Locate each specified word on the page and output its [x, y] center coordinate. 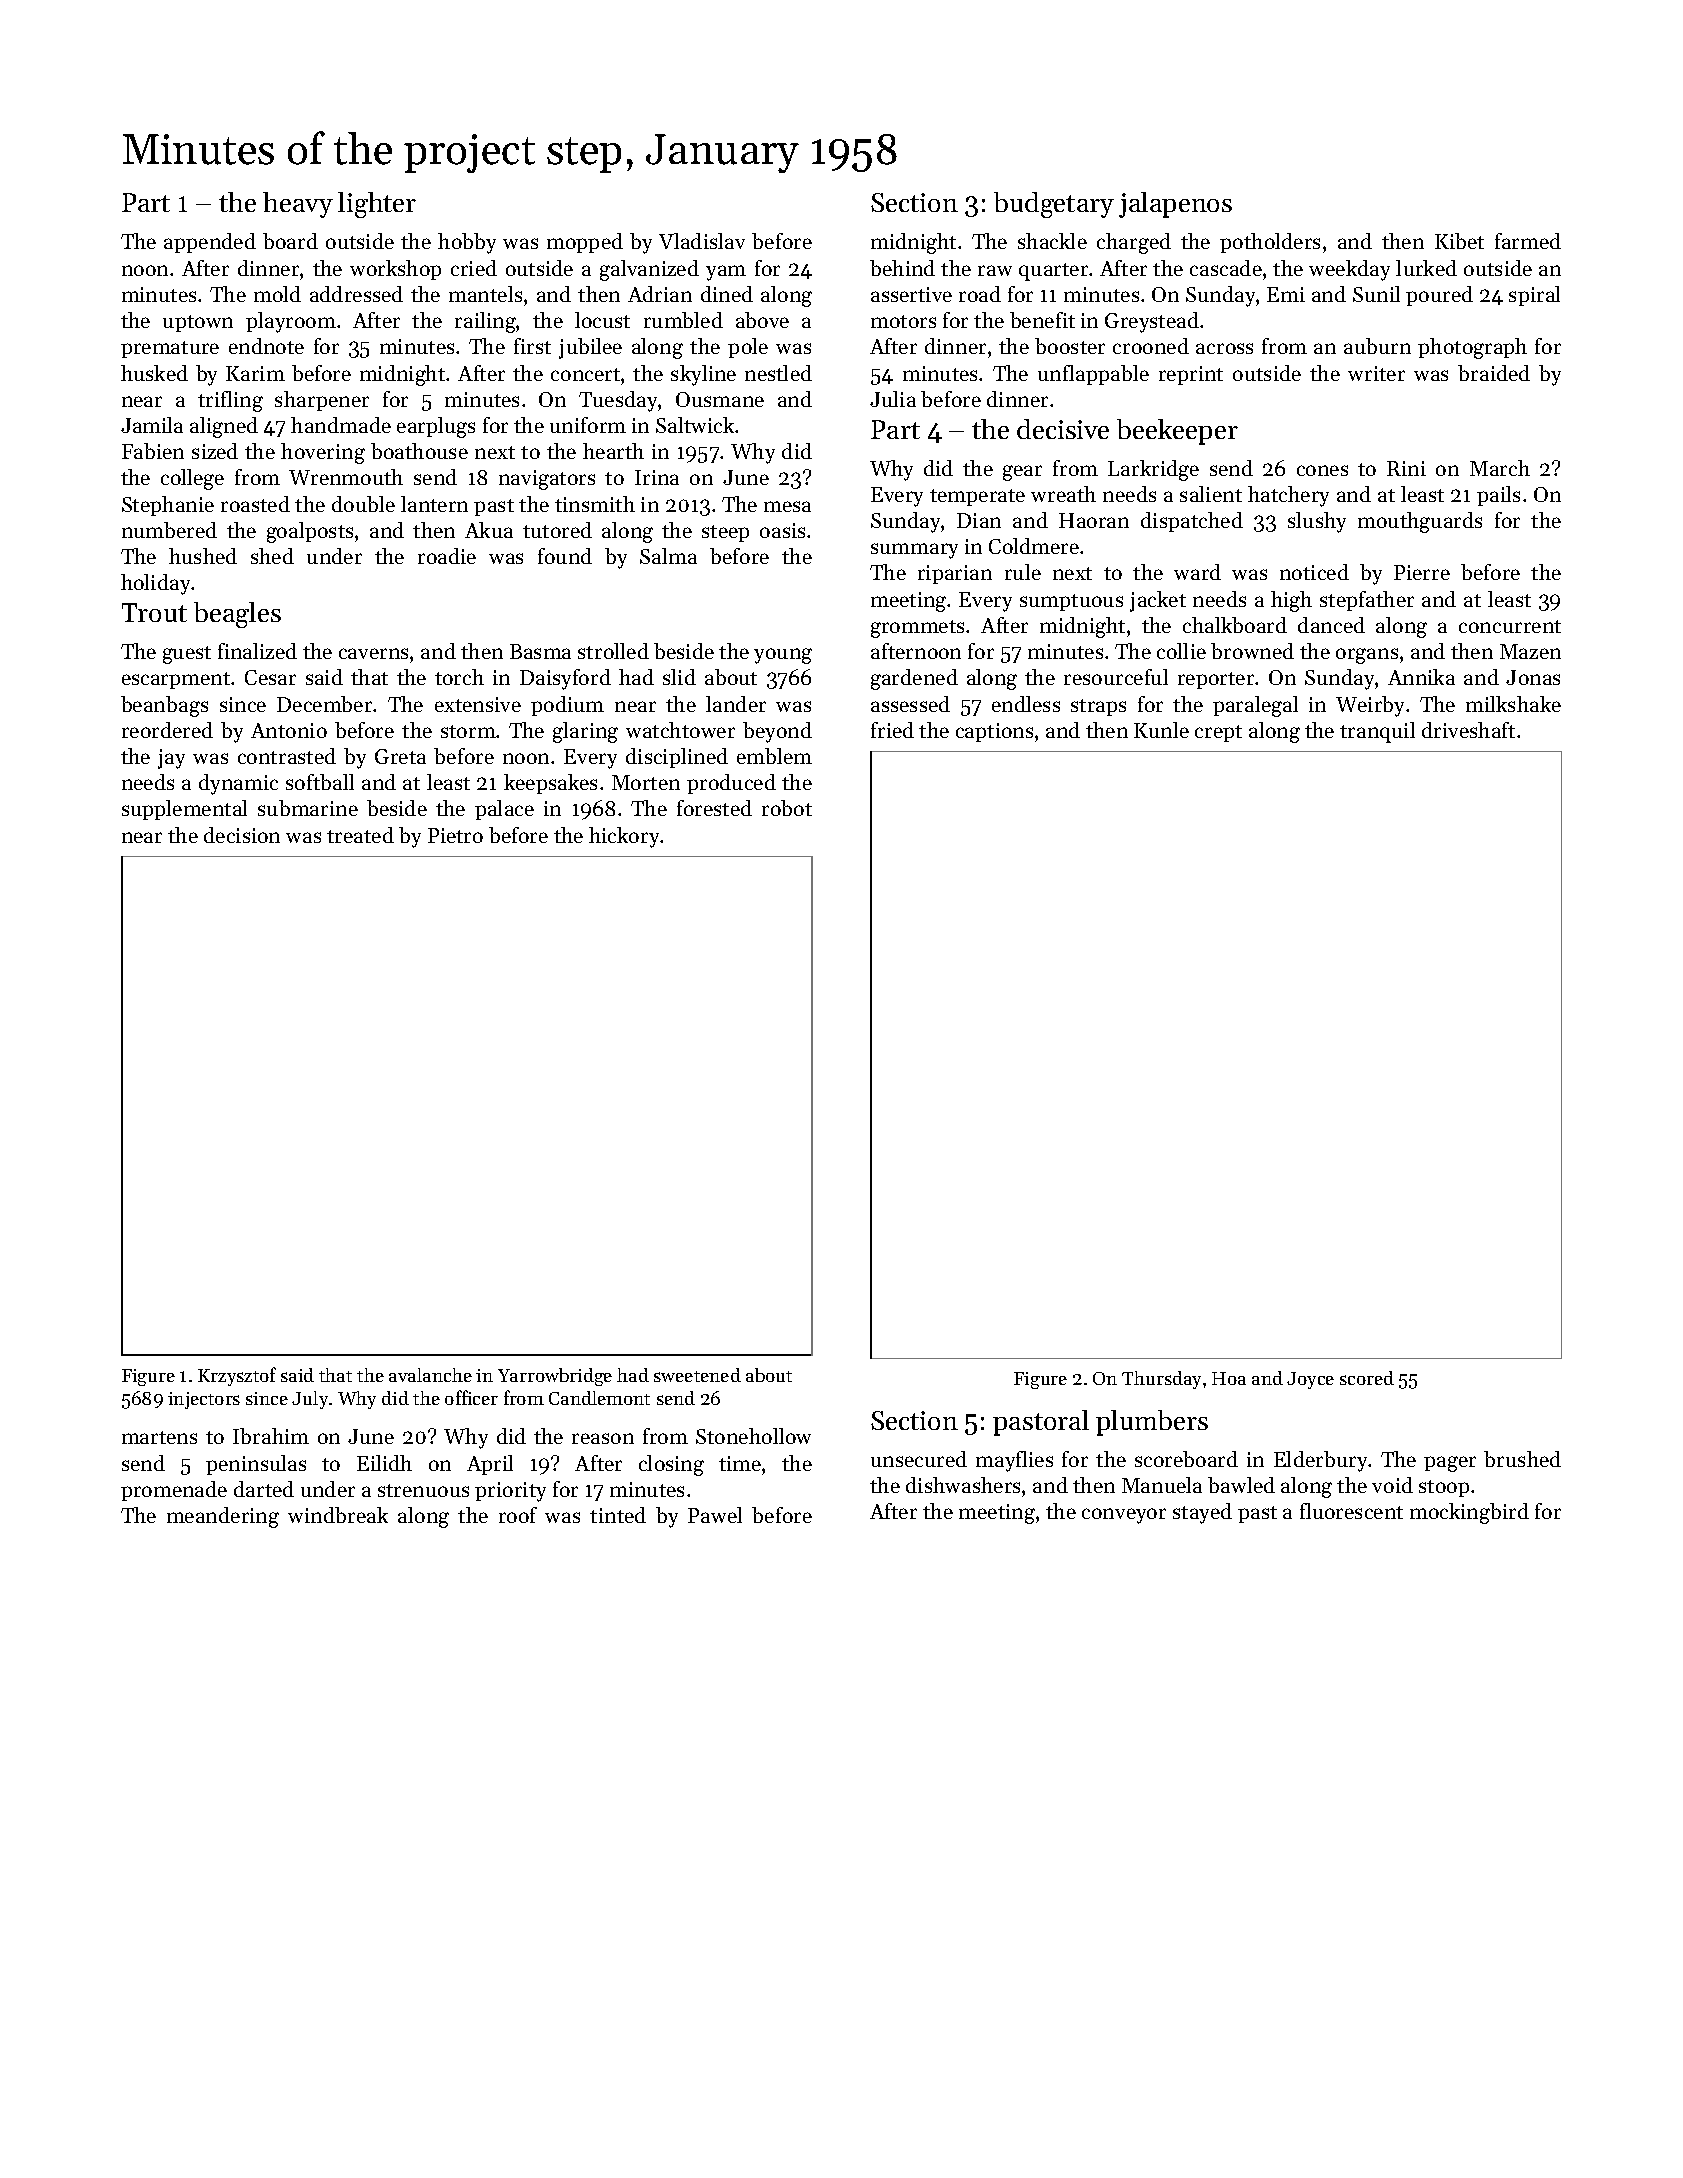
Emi [1286, 294]
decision [242, 835]
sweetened [697, 1375]
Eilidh [384, 1463]
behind [902, 268]
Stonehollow [753, 1436]
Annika [1421, 677]
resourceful [1116, 677]
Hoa [1229, 1378]
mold [277, 294]
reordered [167, 730]
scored [1367, 1378]
